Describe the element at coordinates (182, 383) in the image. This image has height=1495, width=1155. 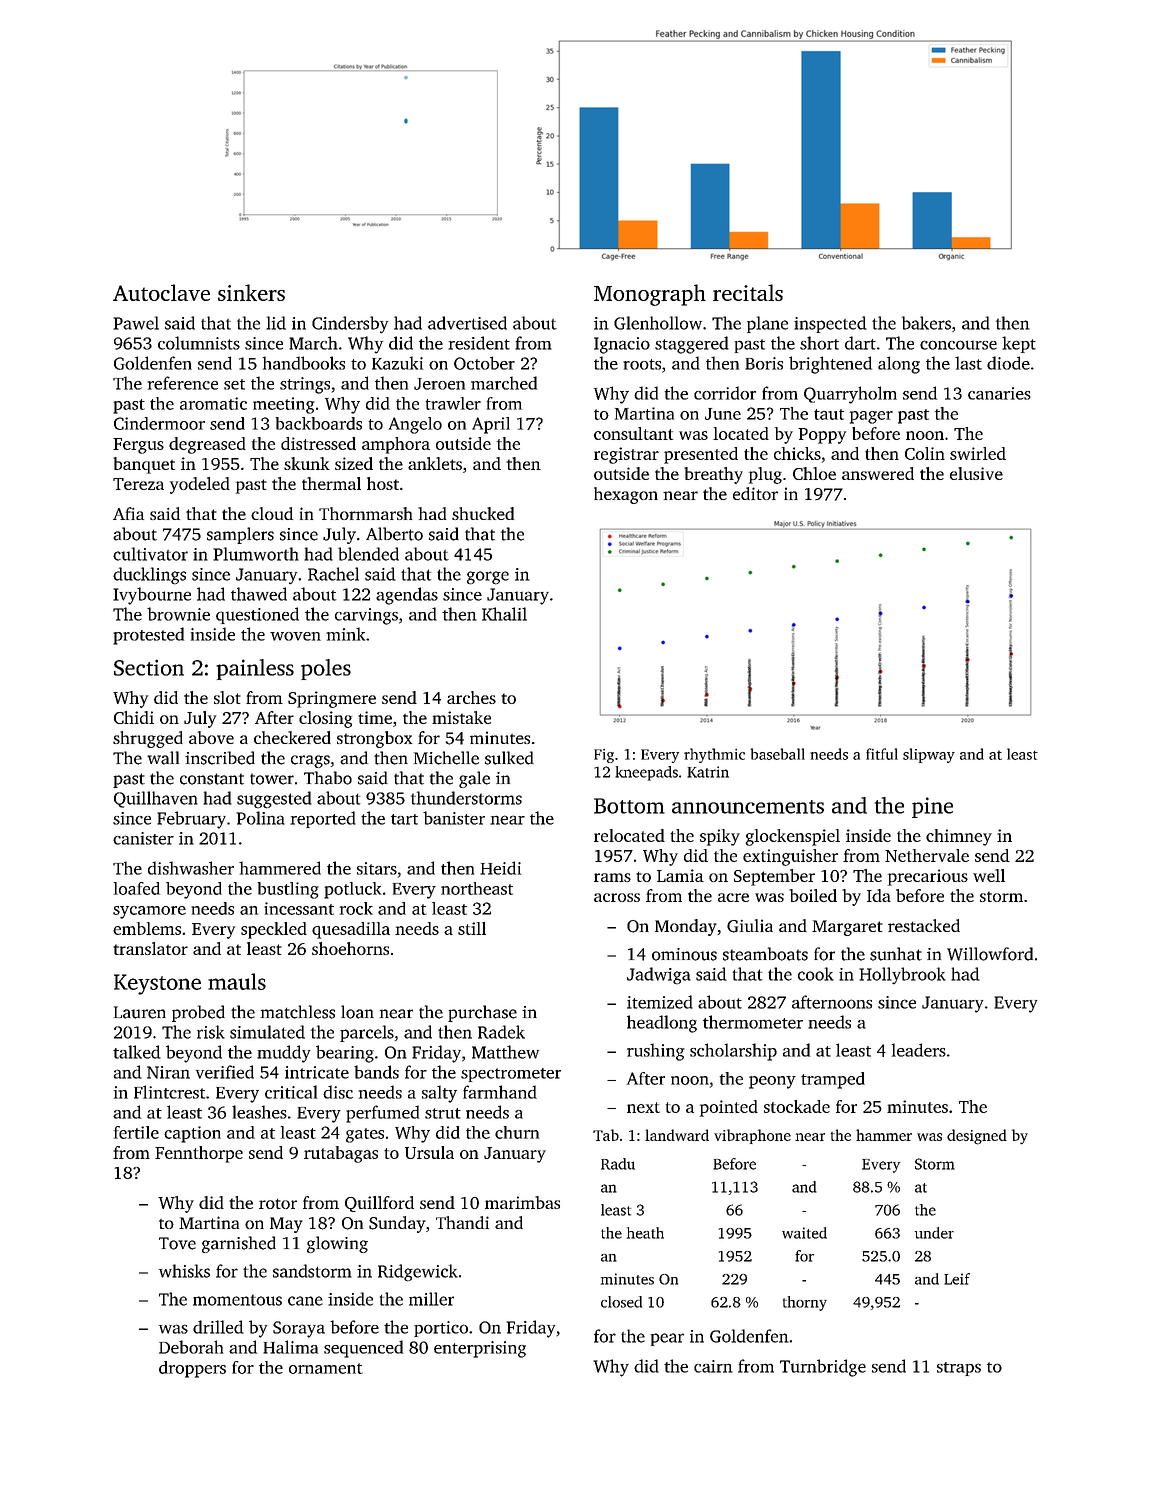
I see `reference` at that location.
